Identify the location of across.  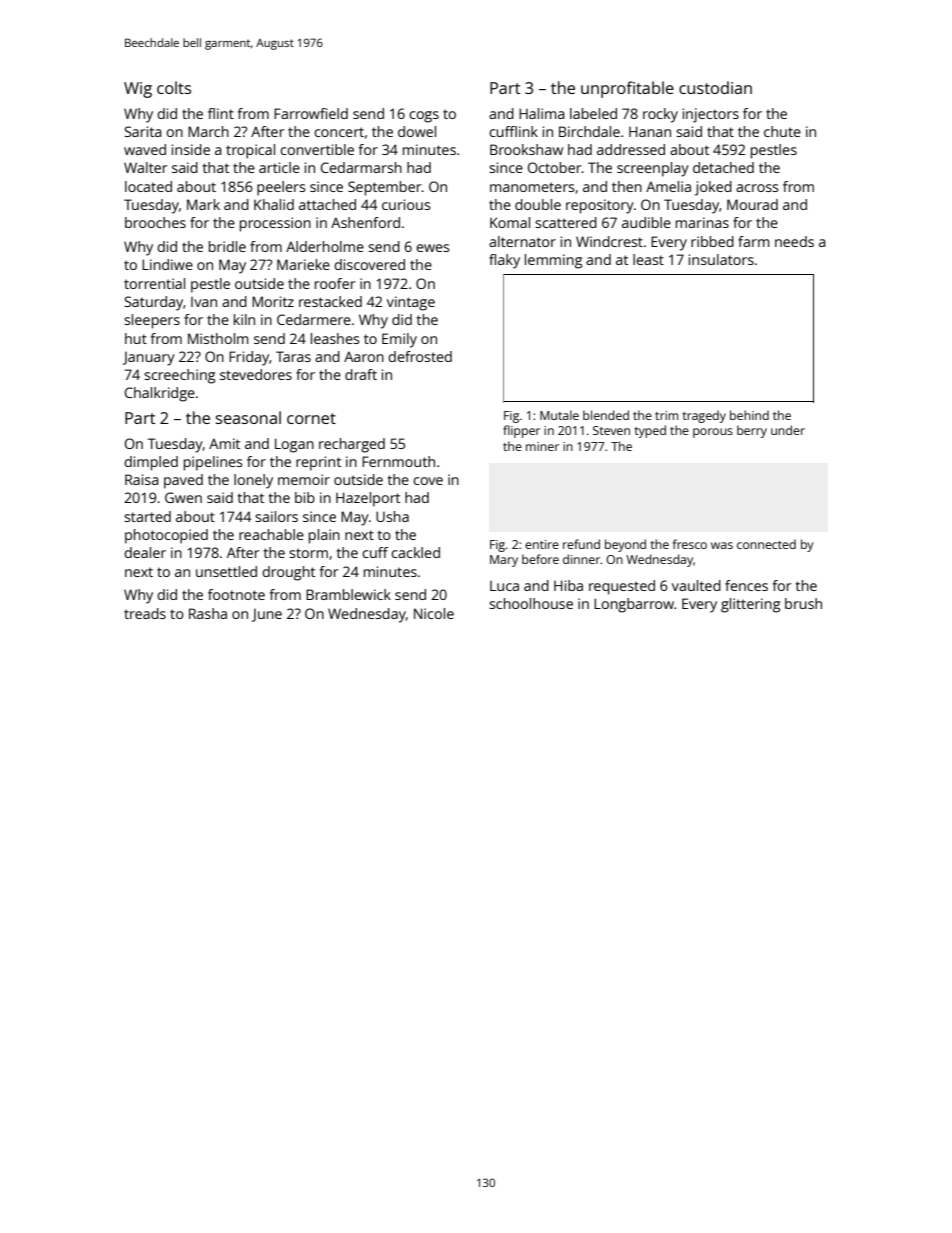
(757, 188).
